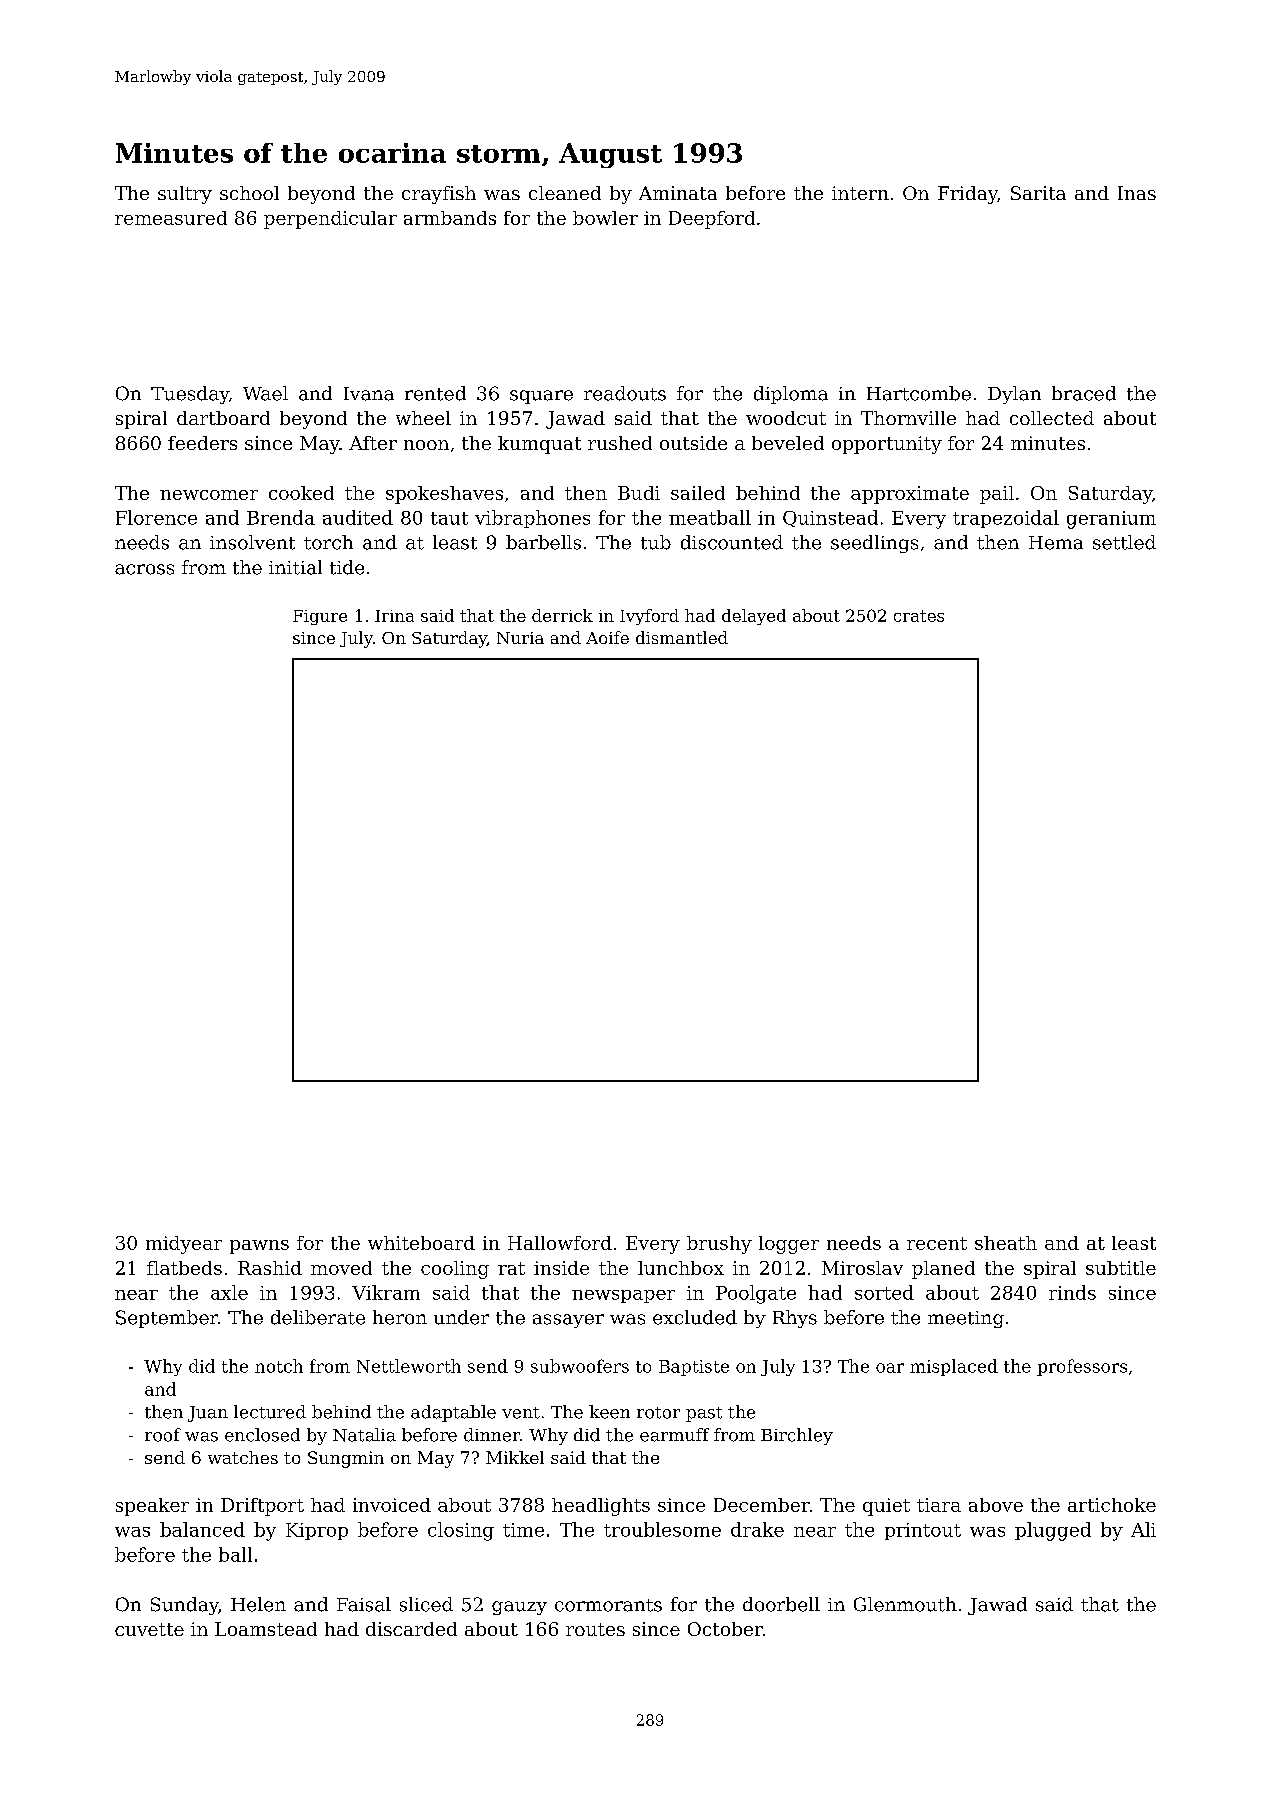  Describe the element at coordinates (607, 637) in the page. I see `Aoife` at that location.
